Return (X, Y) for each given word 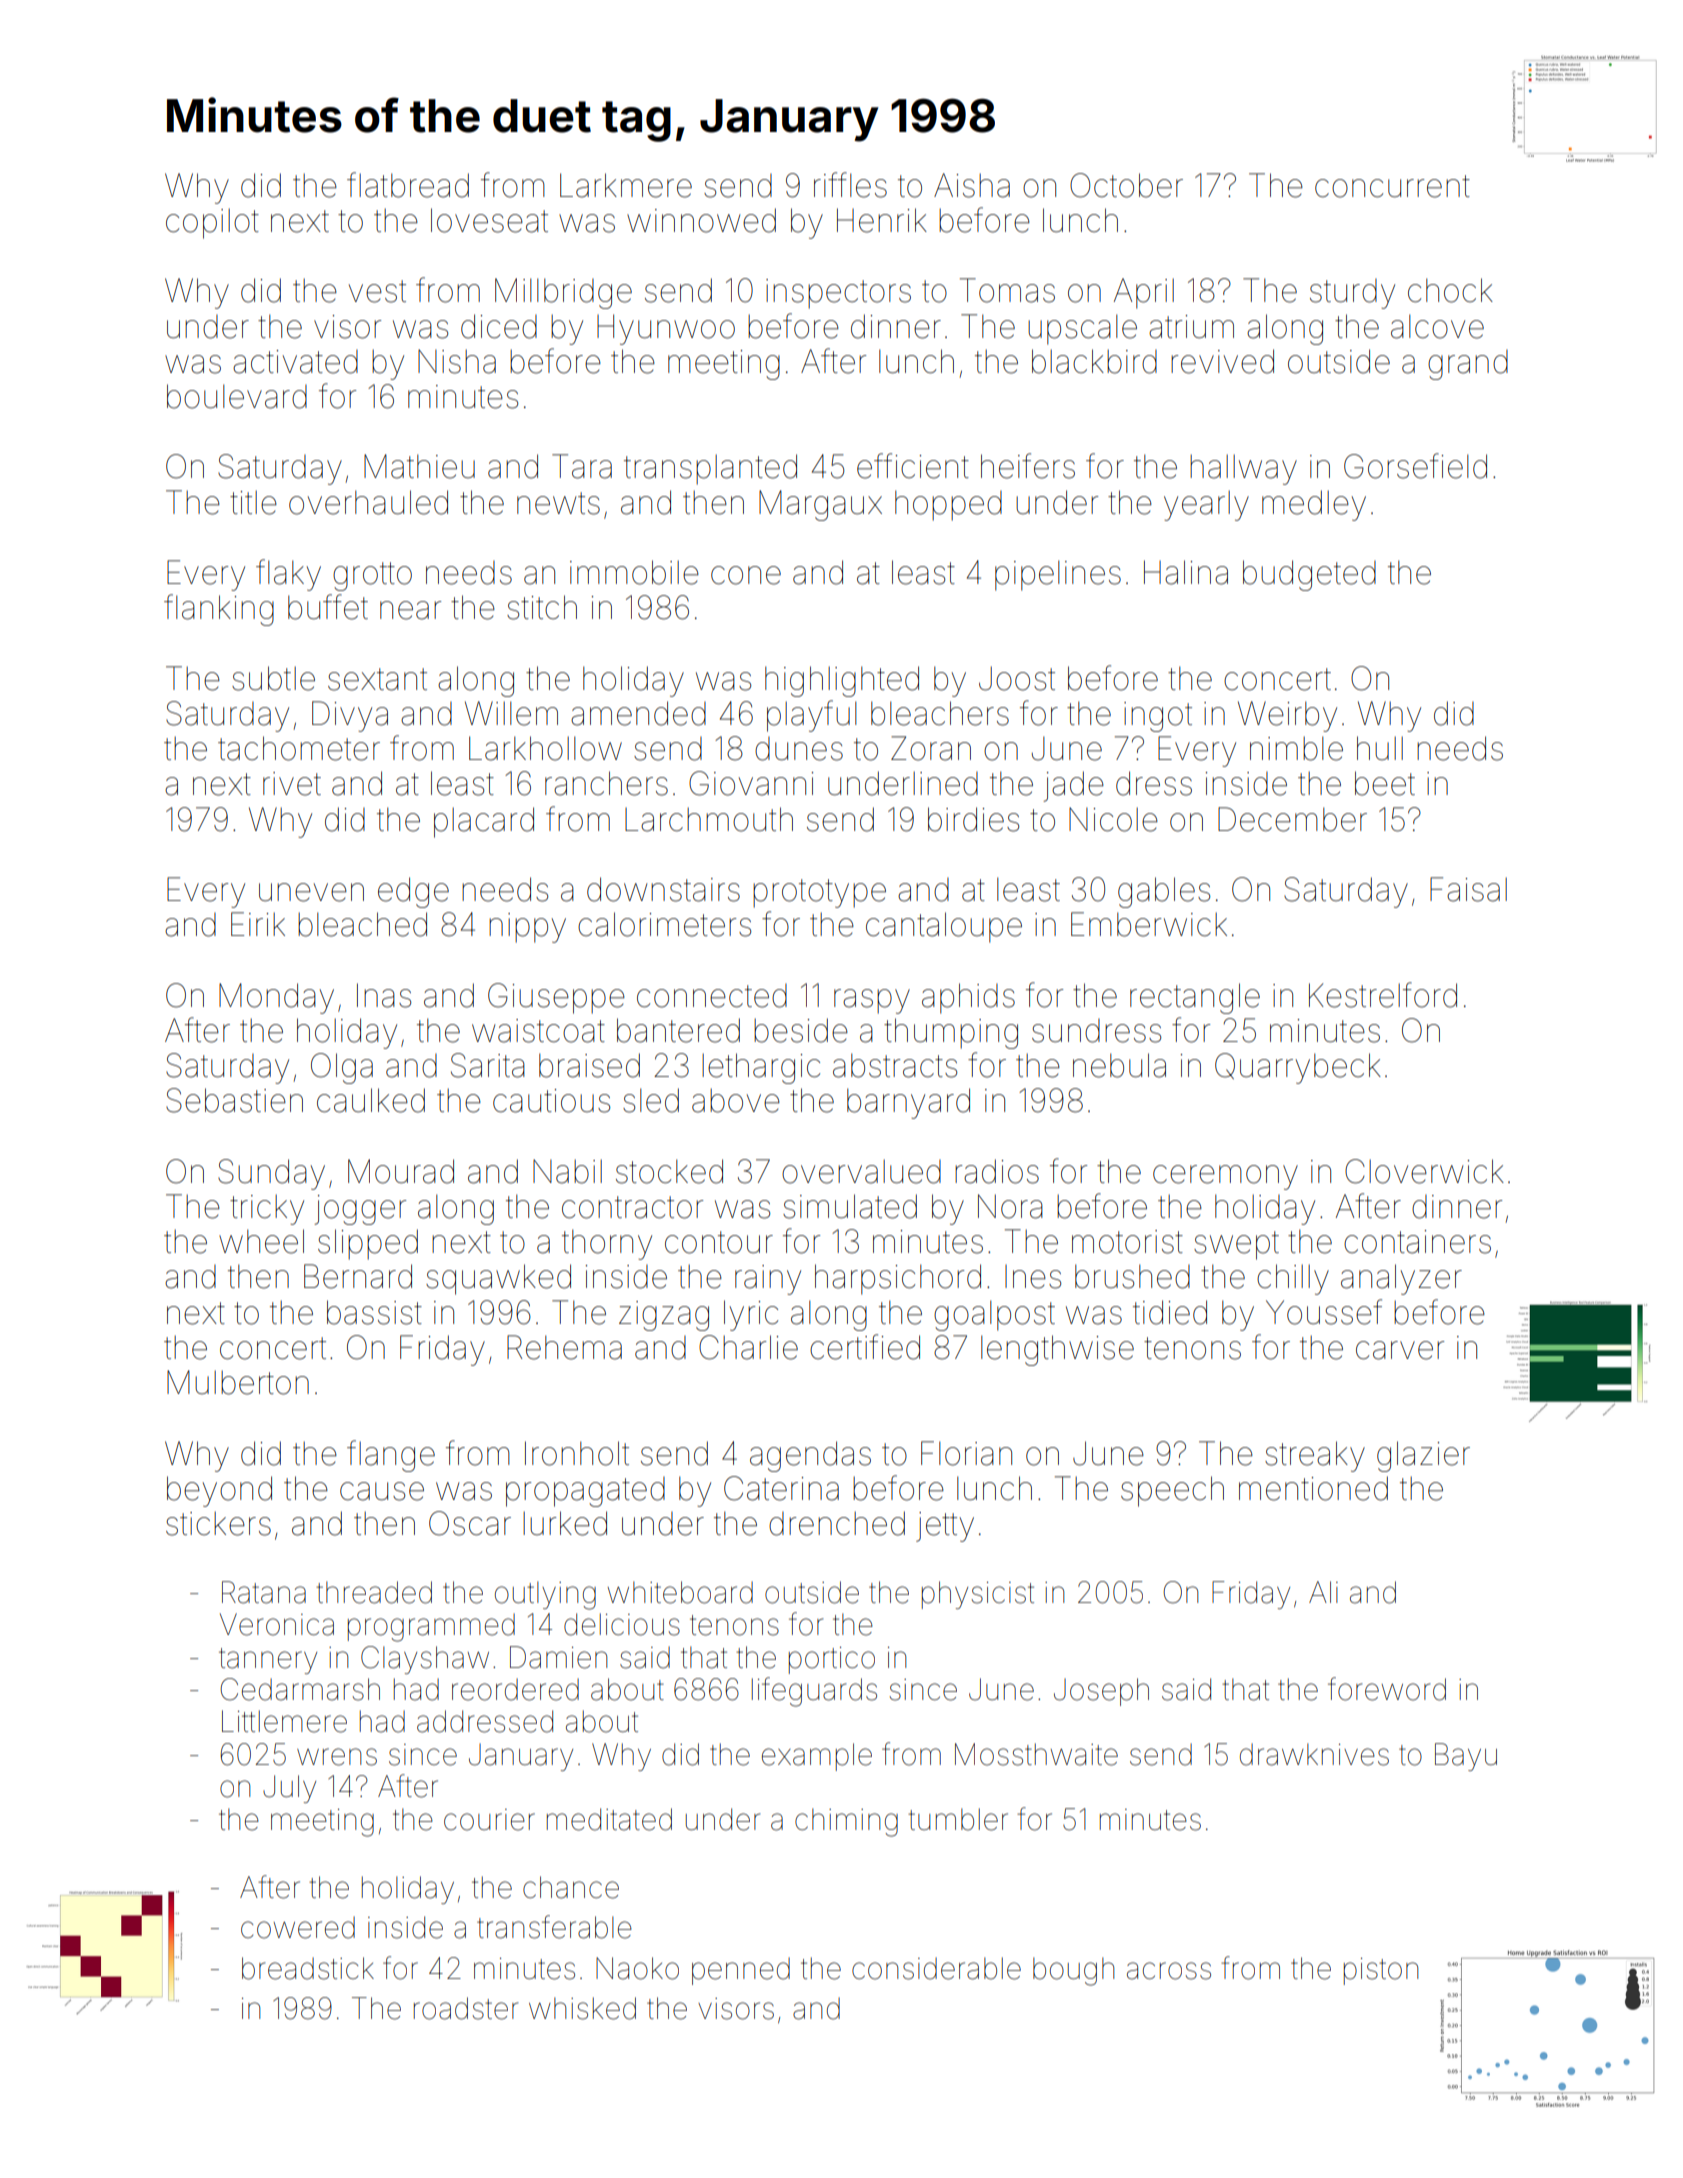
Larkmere (626, 185)
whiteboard (680, 1592)
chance (571, 1887)
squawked (498, 1279)
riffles (850, 185)
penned (741, 1971)
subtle (273, 678)
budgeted (1309, 575)
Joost (1017, 678)
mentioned (1313, 1488)
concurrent (1392, 186)
